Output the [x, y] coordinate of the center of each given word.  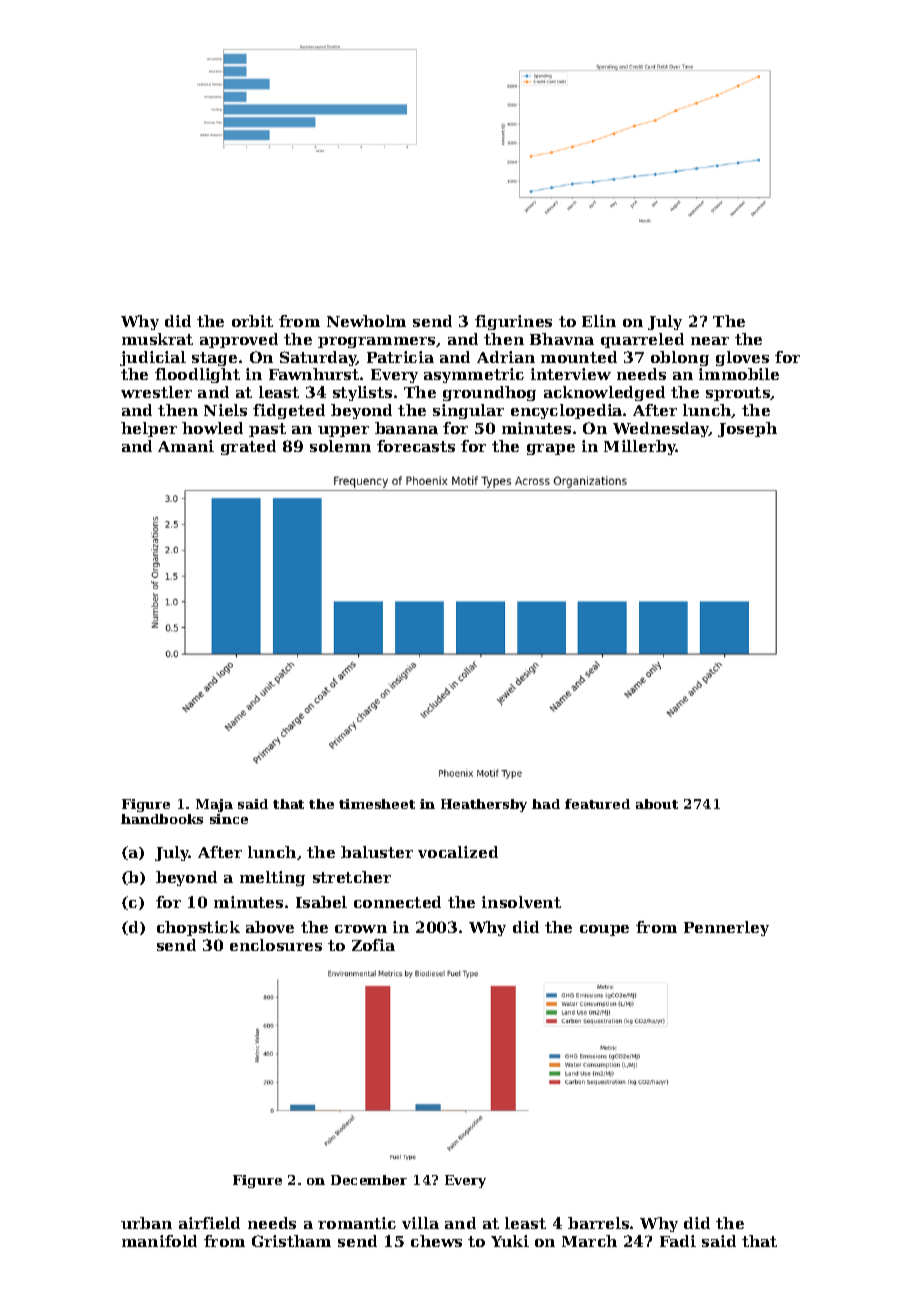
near [710, 341]
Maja [214, 805]
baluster [377, 852]
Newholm [366, 321]
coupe [604, 930]
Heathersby [484, 805]
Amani [186, 446]
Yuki [510, 1241]
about [657, 804]
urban [146, 1223]
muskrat [157, 339]
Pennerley [726, 928]
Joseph [747, 429]
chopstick [198, 928]
